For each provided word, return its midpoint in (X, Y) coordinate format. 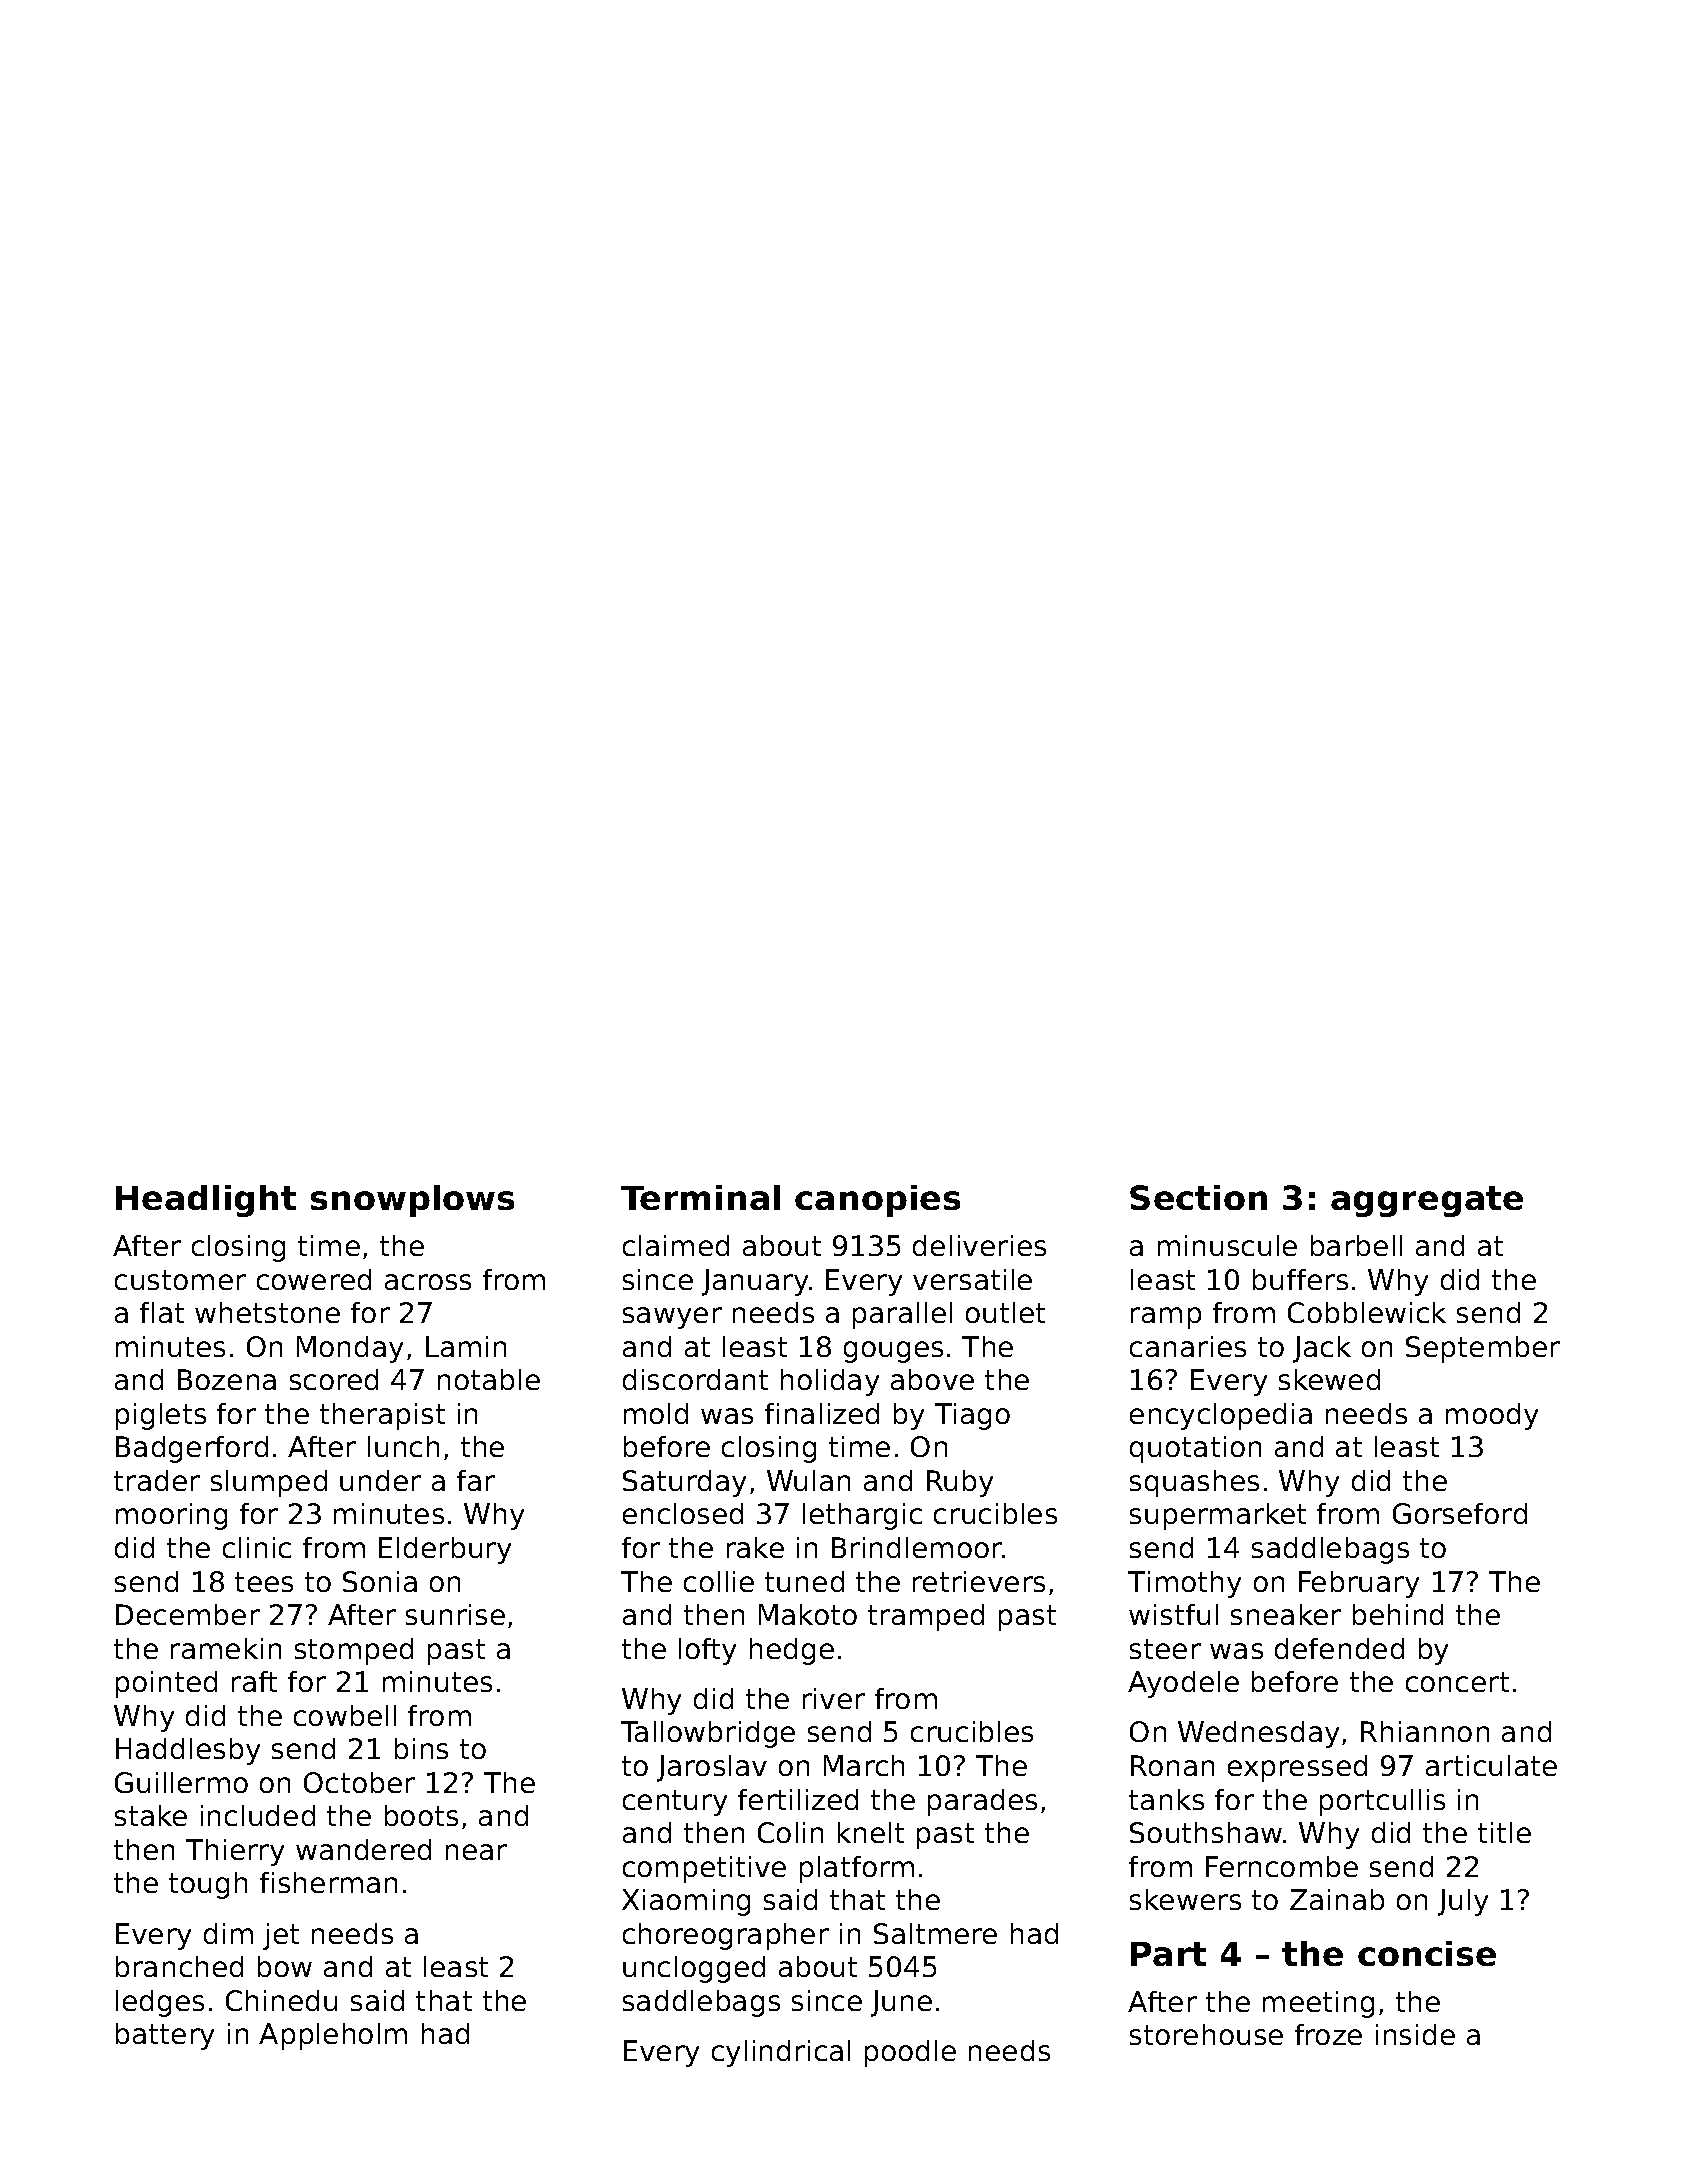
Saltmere (935, 1933)
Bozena (227, 1379)
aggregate (1427, 1201)
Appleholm (333, 2036)
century (675, 1803)
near (476, 1852)
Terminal (700, 1197)
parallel (902, 1315)
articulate (1491, 1765)
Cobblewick (1367, 1312)
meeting (1318, 2004)
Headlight (206, 1201)
